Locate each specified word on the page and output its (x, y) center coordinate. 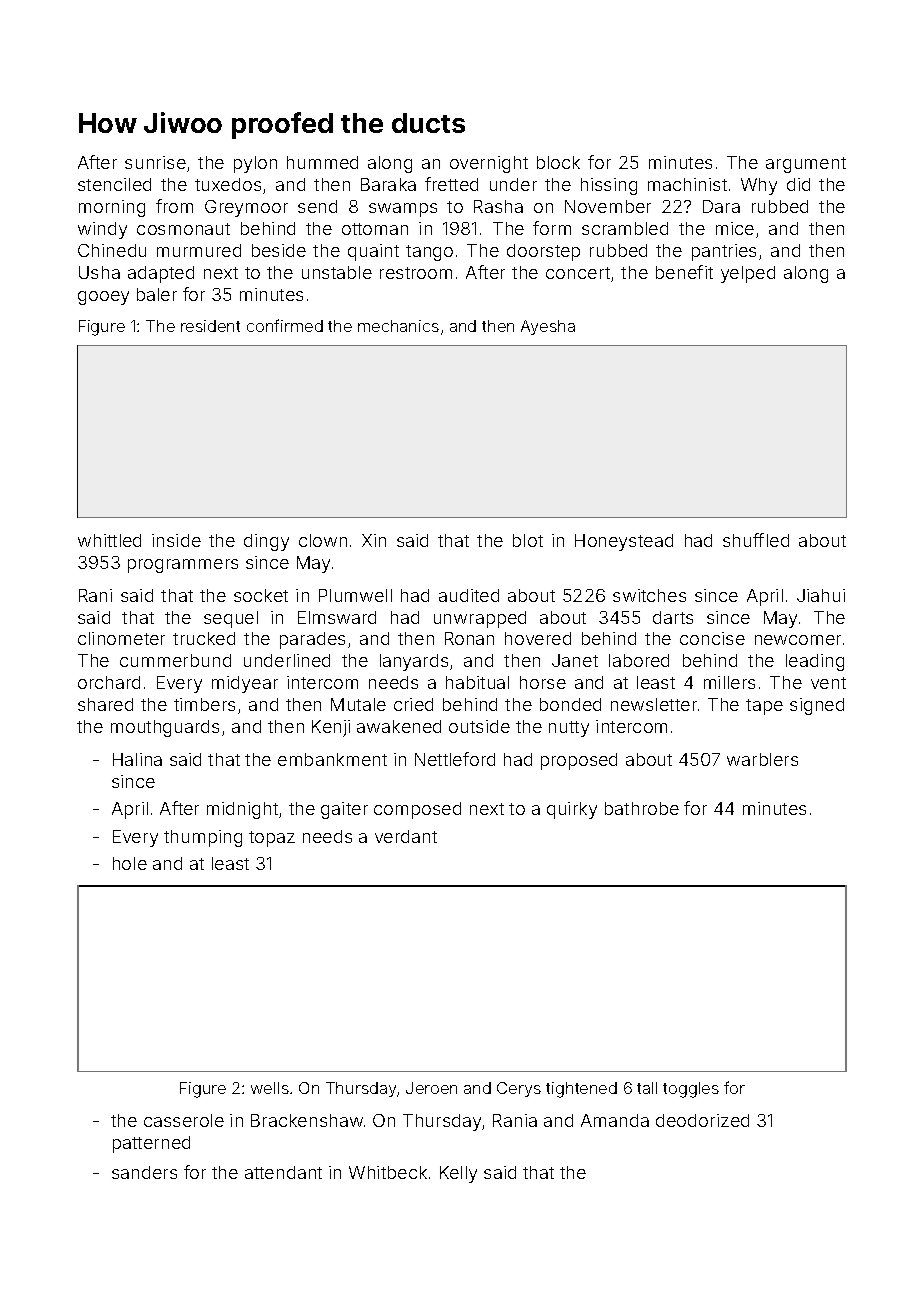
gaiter (344, 810)
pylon (255, 164)
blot (528, 540)
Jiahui (821, 595)
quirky (572, 810)
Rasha (498, 206)
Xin (374, 540)
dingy (266, 542)
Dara (721, 206)
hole (130, 863)
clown (323, 540)
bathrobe (642, 808)
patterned (151, 1144)
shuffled (756, 540)
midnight (242, 810)
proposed (579, 761)
